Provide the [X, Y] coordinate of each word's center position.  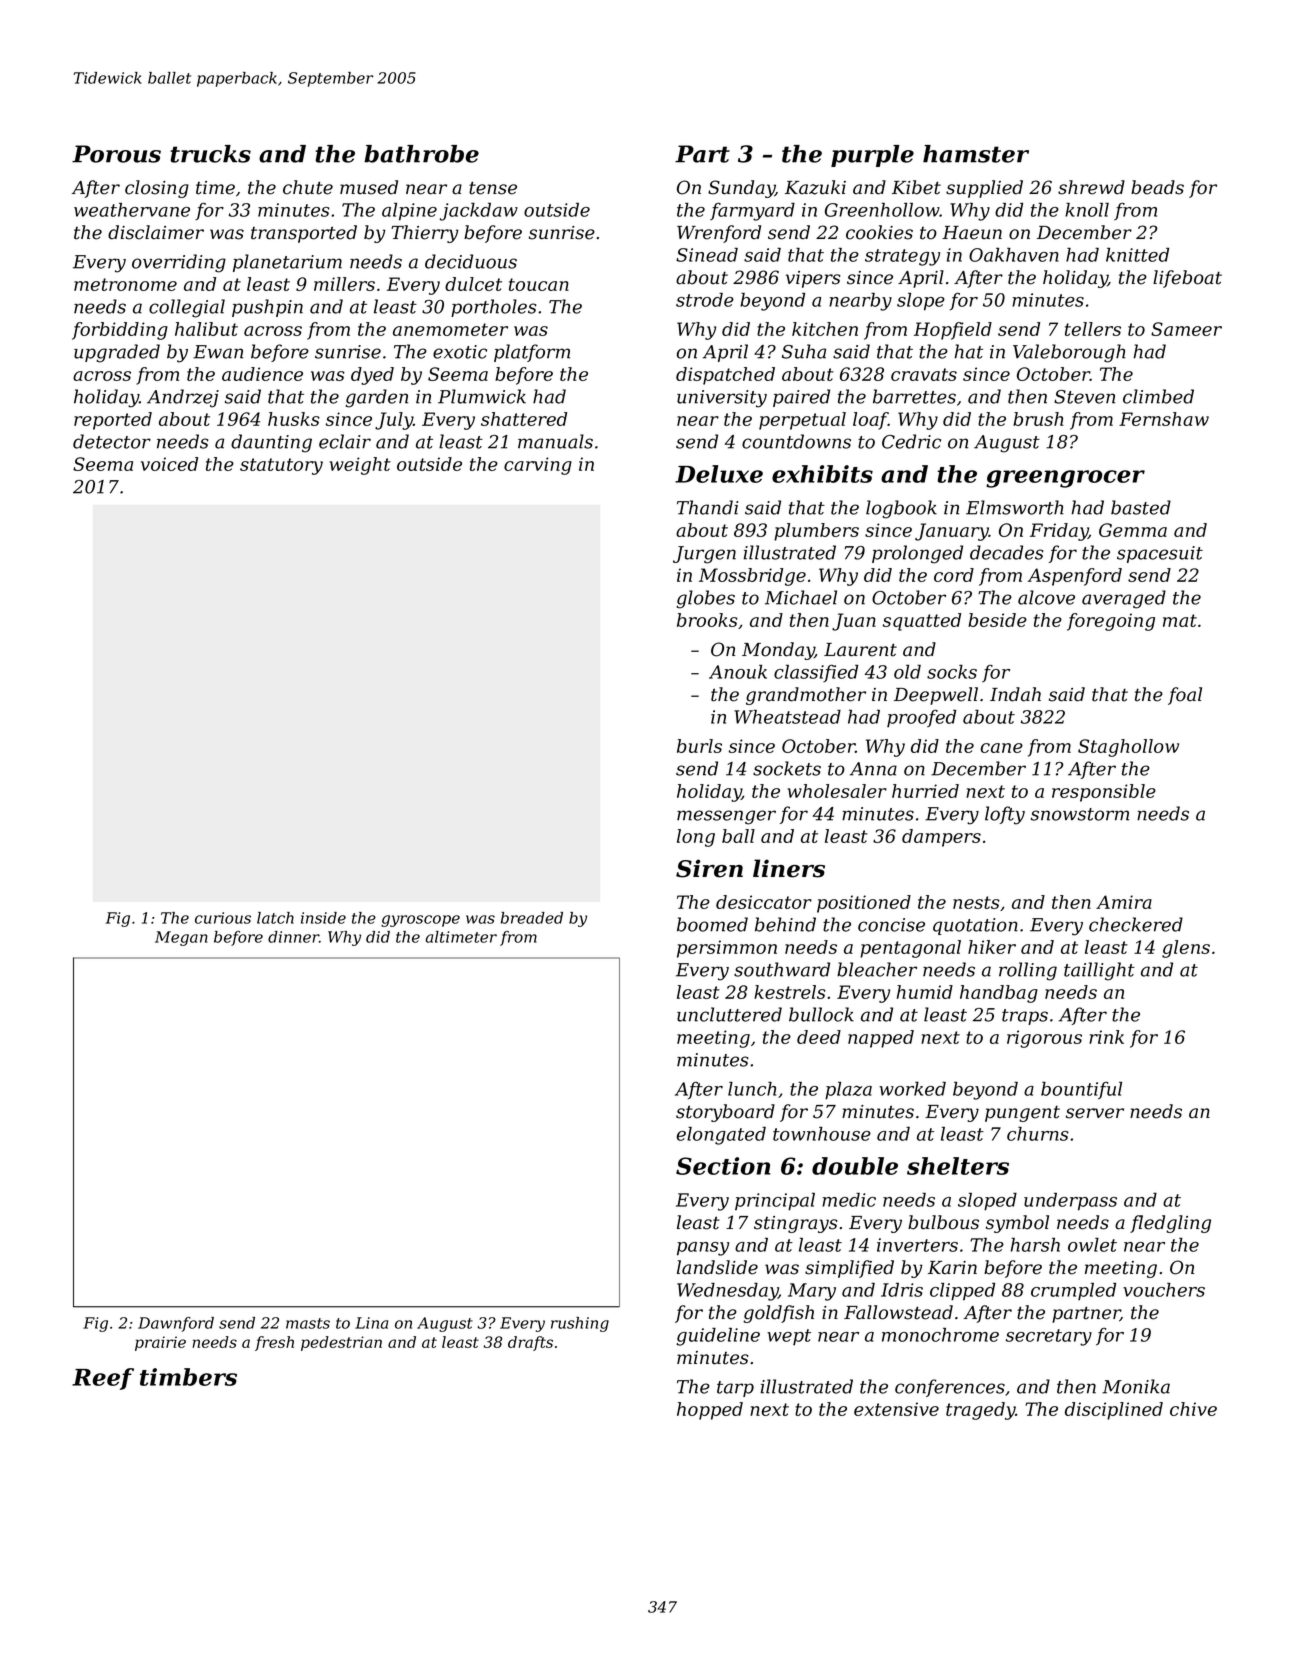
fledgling [1170, 1224]
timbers [188, 1377]
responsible [1104, 793]
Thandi [707, 507]
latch [275, 918]
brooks [707, 620]
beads [1157, 187]
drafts [530, 1343]
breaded [532, 918]
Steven [1084, 397]
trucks [210, 154]
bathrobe [421, 154]
